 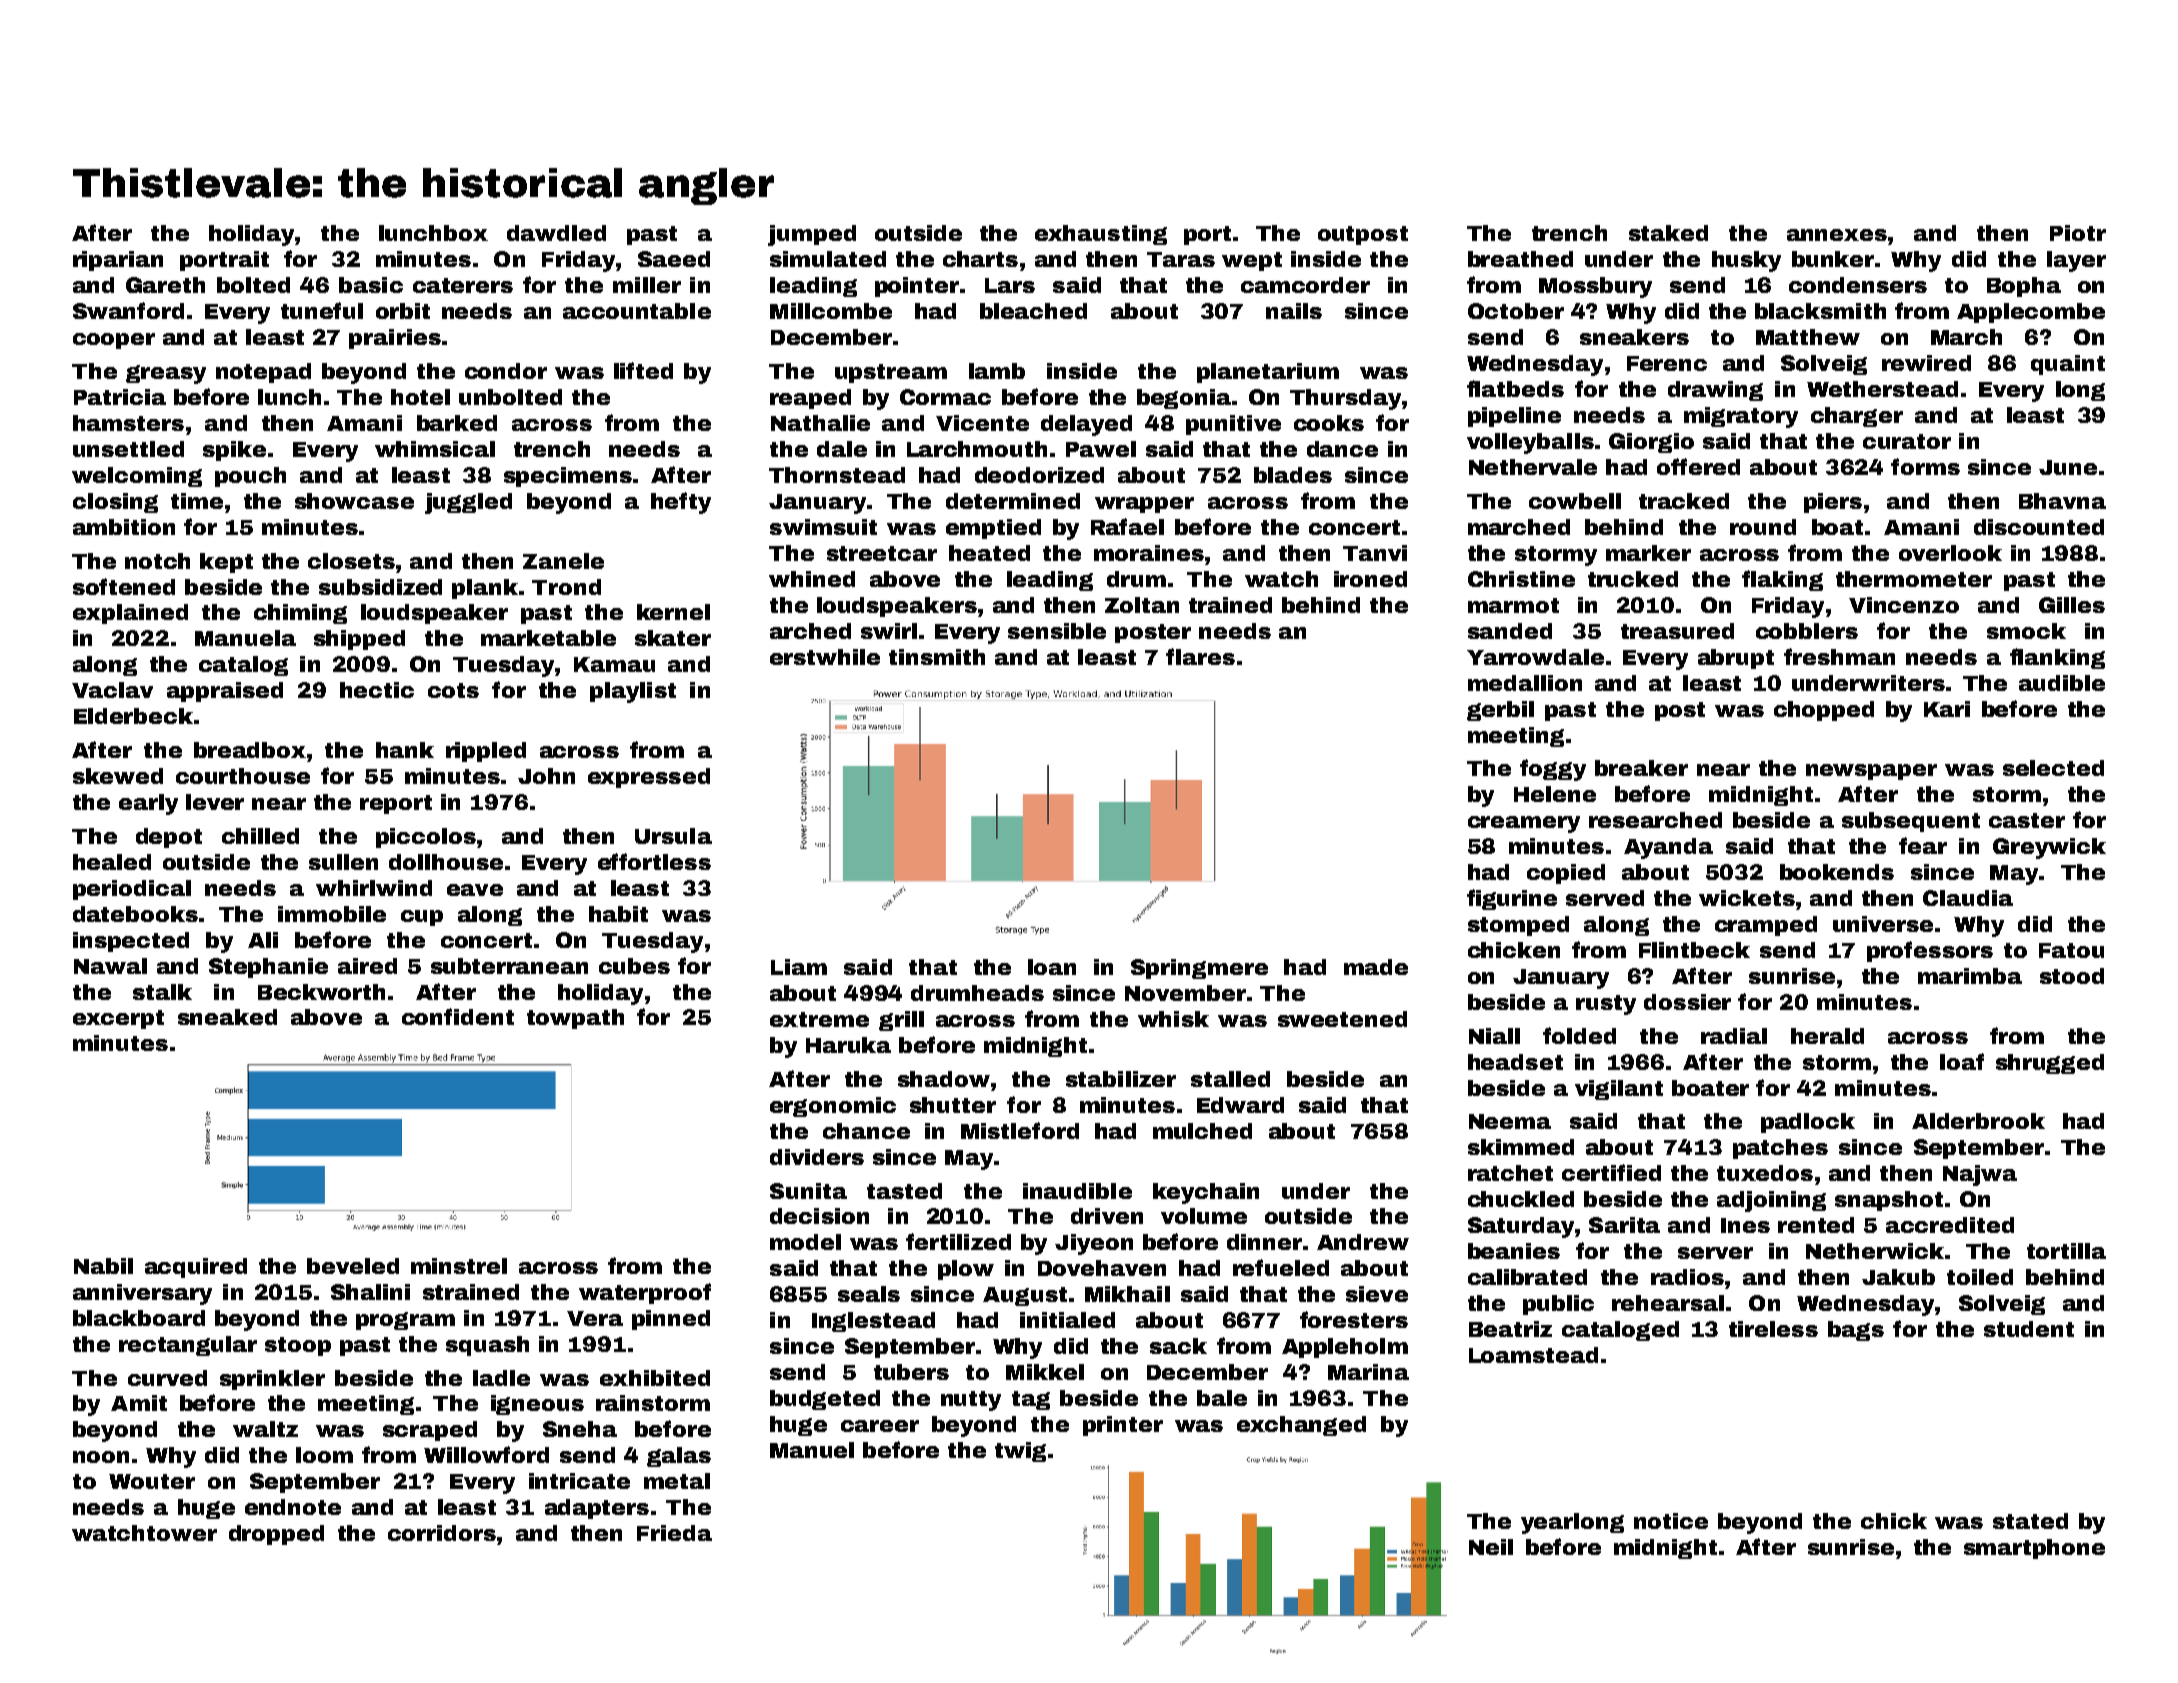 What do you see at coordinates (1824, 711) in the screenshot?
I see `chopped` at bounding box center [1824, 711].
